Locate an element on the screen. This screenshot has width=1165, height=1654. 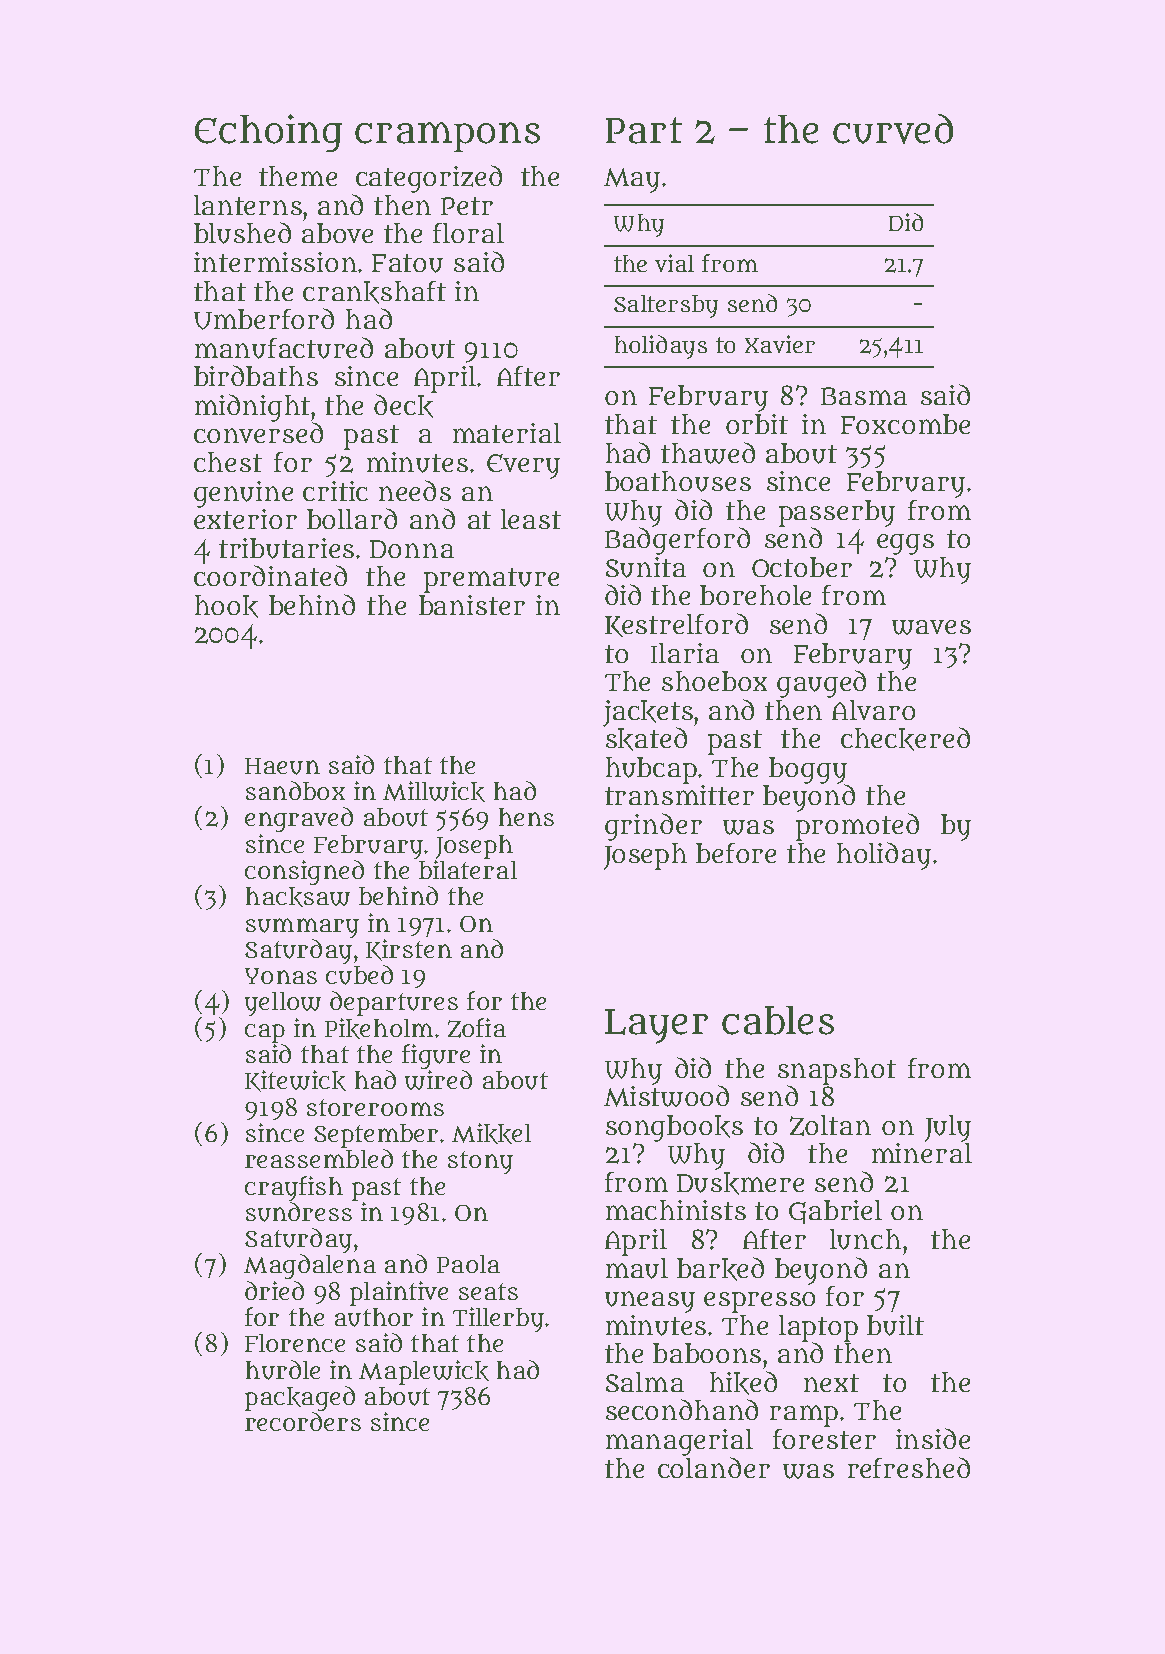
recorders is located at coordinates (303, 1421).
